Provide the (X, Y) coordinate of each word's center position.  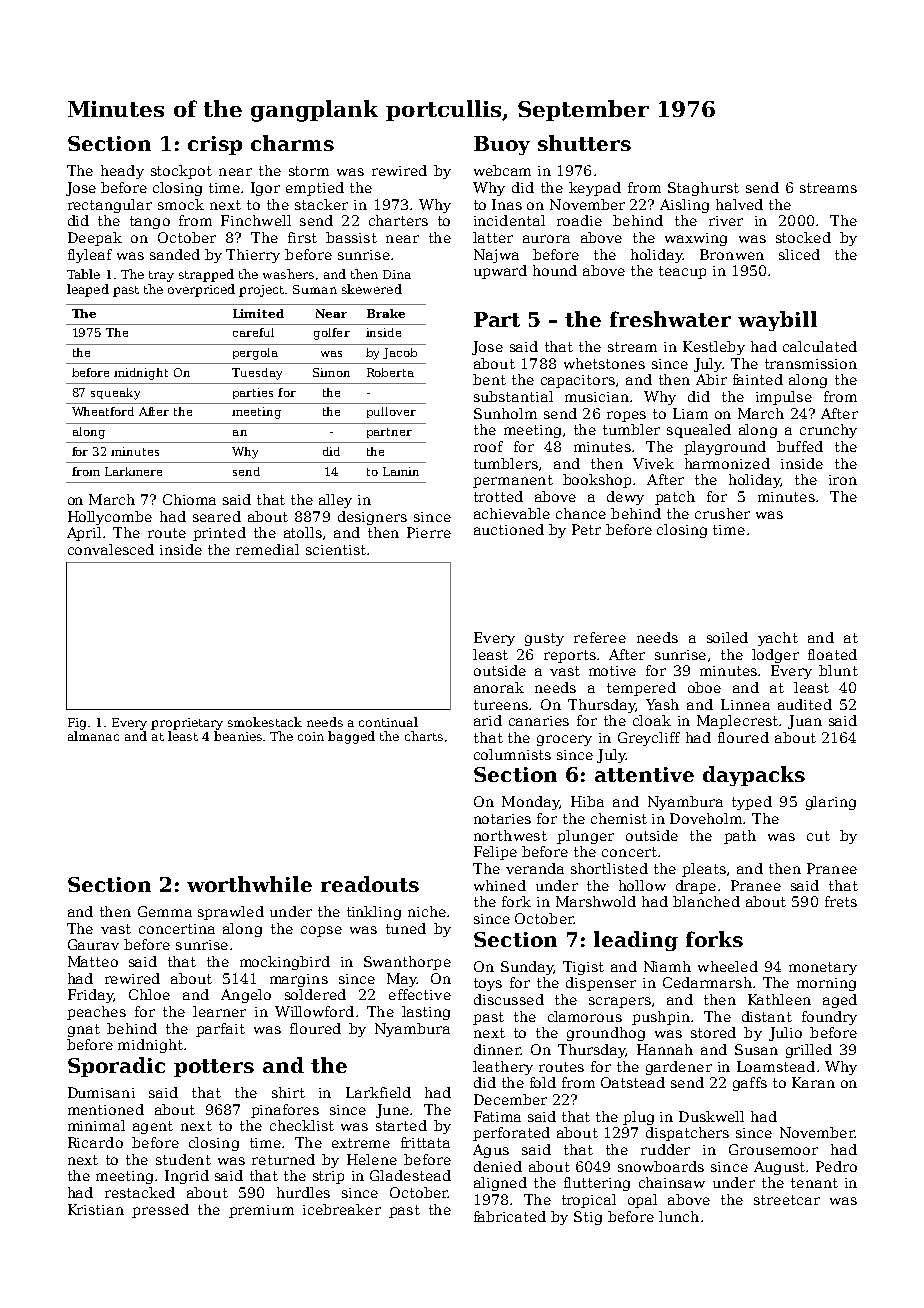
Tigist (583, 968)
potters (214, 1068)
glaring (831, 803)
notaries (502, 819)
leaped (88, 290)
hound (555, 270)
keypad (595, 189)
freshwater (670, 319)
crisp (215, 145)
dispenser (601, 984)
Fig (77, 724)
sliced (799, 254)
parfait (220, 1030)
